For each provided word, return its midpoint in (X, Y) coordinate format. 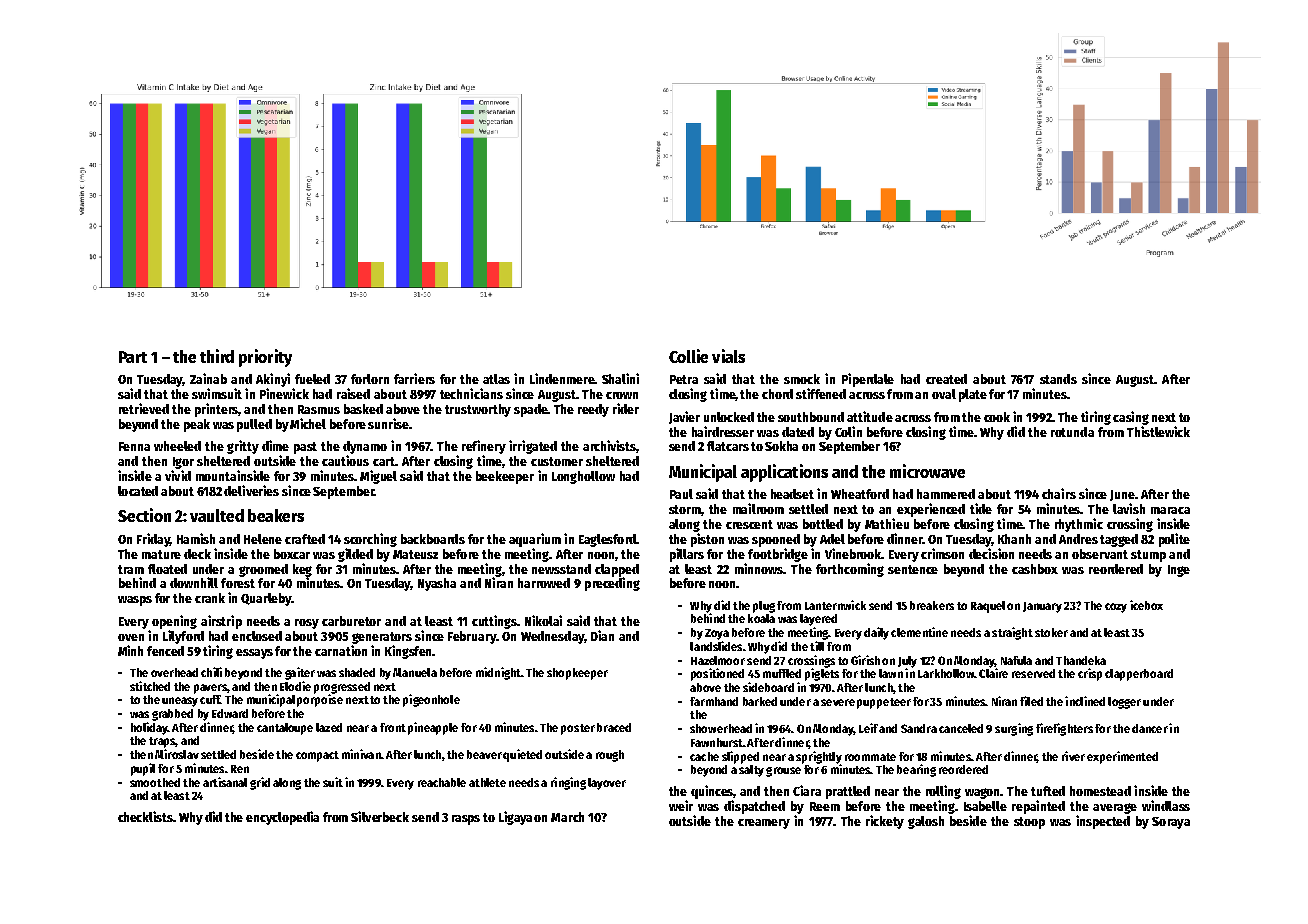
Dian (602, 635)
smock (802, 379)
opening (174, 622)
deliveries (251, 490)
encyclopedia (282, 818)
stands (1058, 379)
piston (707, 540)
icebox (1146, 605)
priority (265, 358)
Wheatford (860, 494)
